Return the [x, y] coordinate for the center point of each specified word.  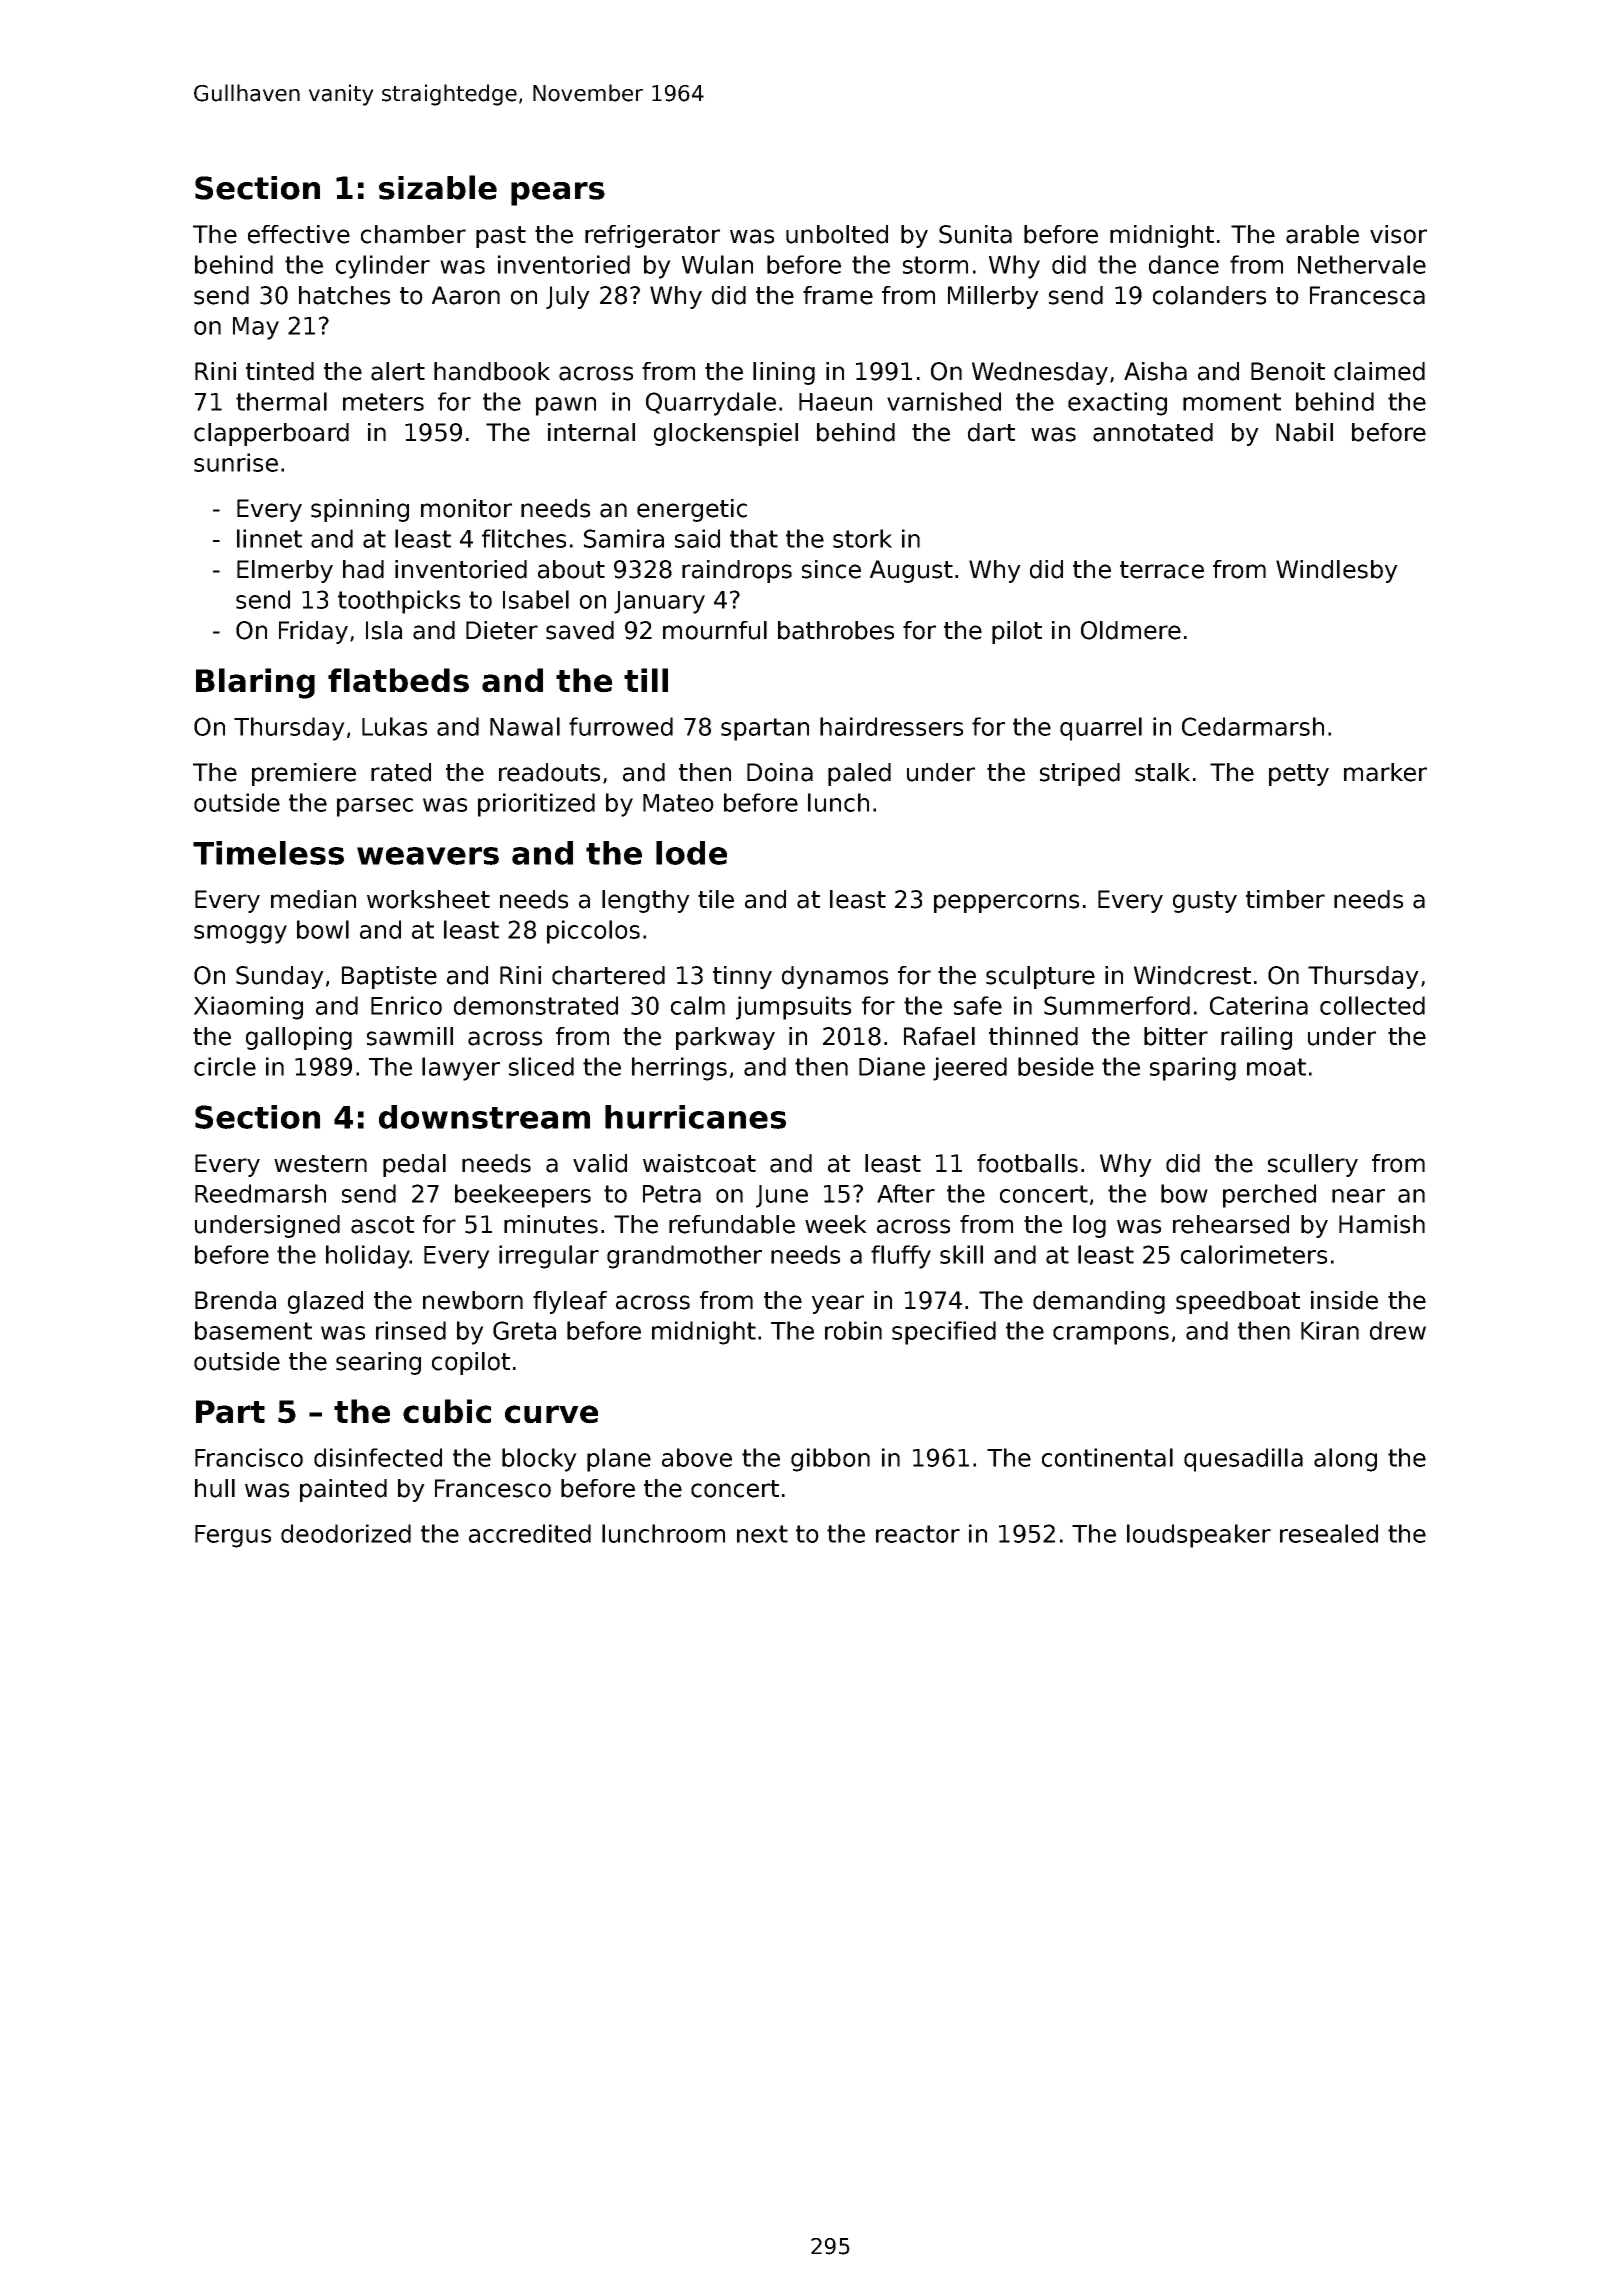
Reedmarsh [260, 1193]
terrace [1162, 570]
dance [1184, 264]
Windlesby [1337, 571]
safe [978, 1005]
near [1358, 1196]
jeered [970, 1069]
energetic [692, 510]
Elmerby [285, 571]
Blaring [255, 683]
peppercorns [1006, 903]
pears [558, 194]
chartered [608, 975]
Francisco [249, 1457]
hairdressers [891, 726]
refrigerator [652, 236]
